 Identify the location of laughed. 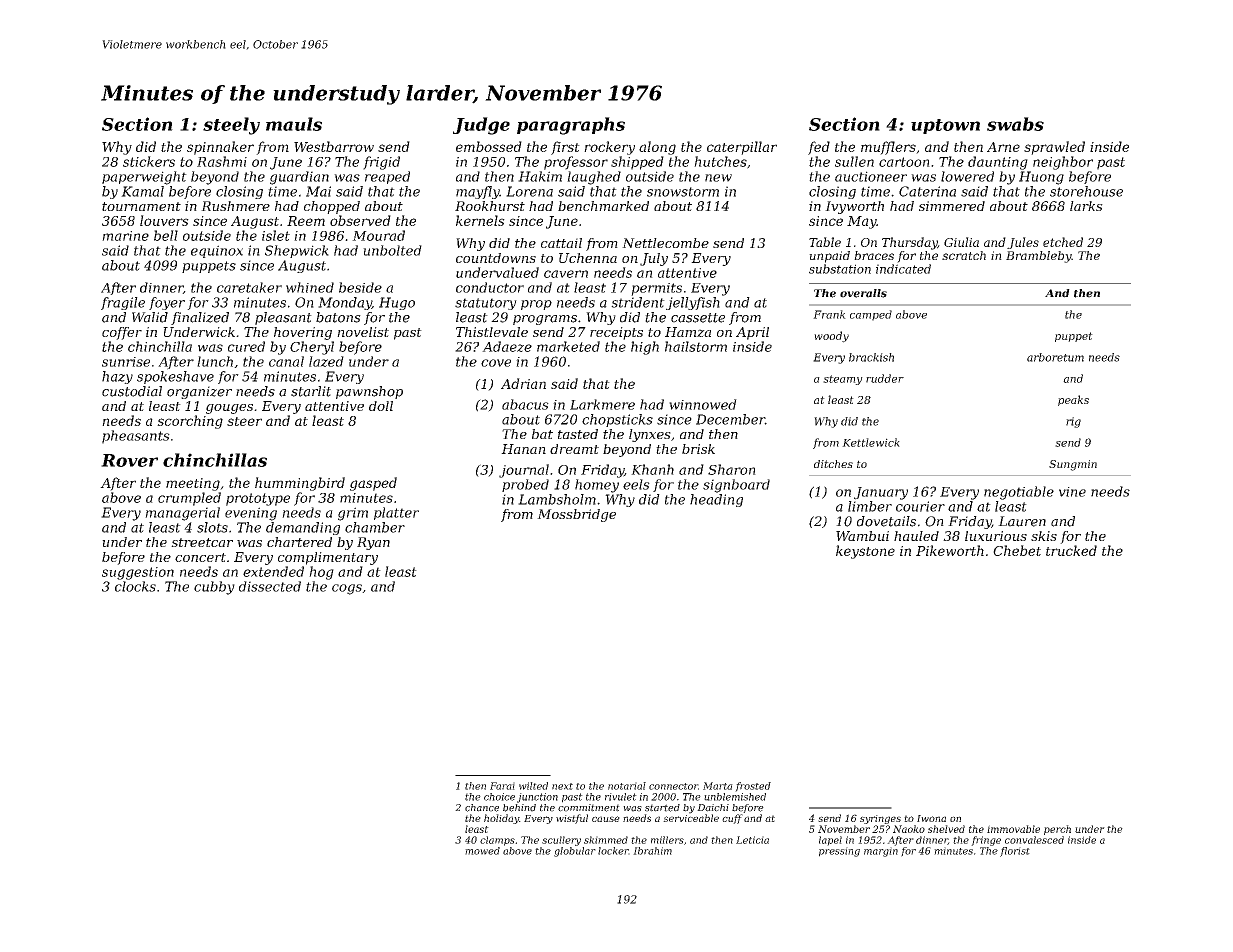
(594, 178).
